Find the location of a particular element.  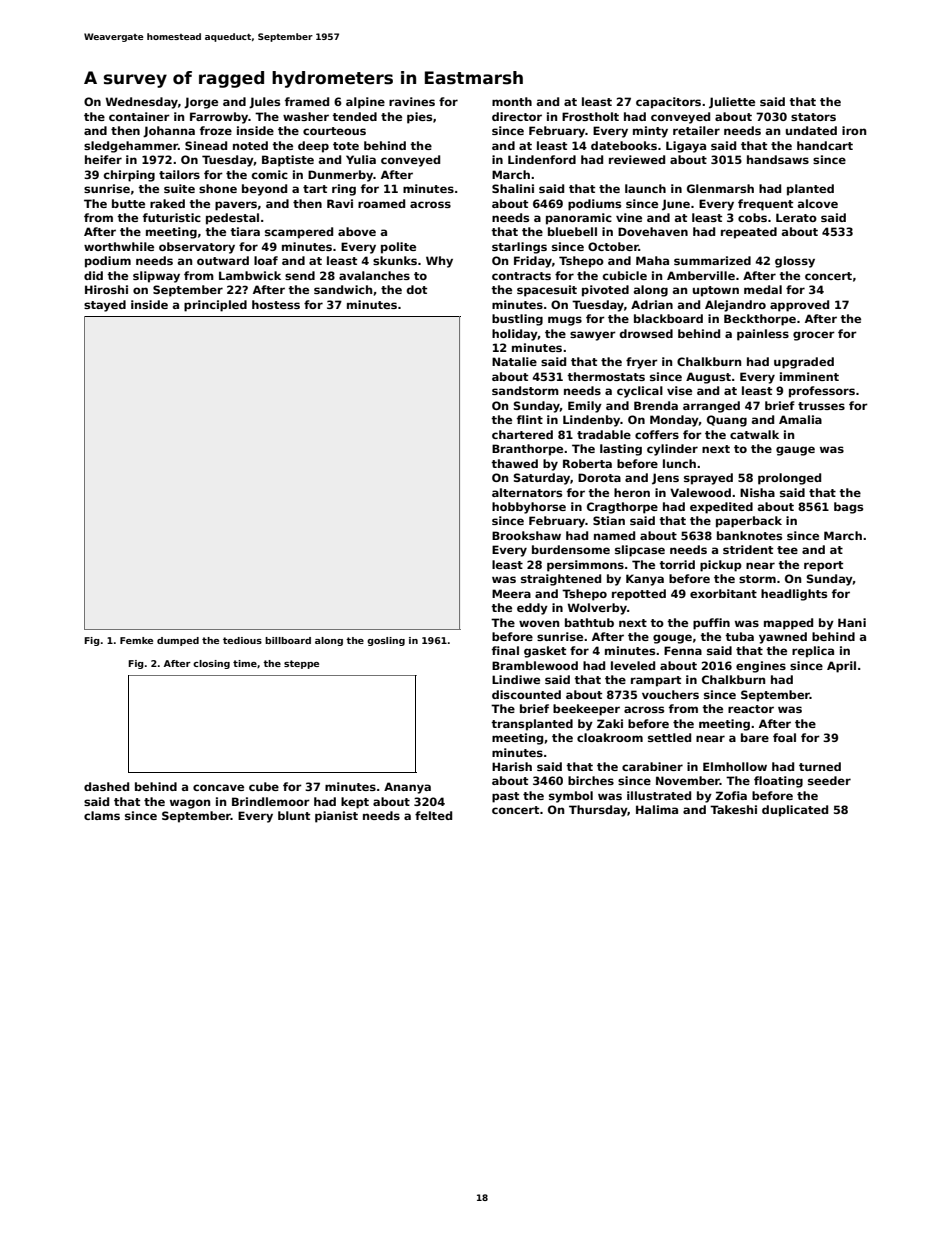

capacitors is located at coordinates (668, 103).
